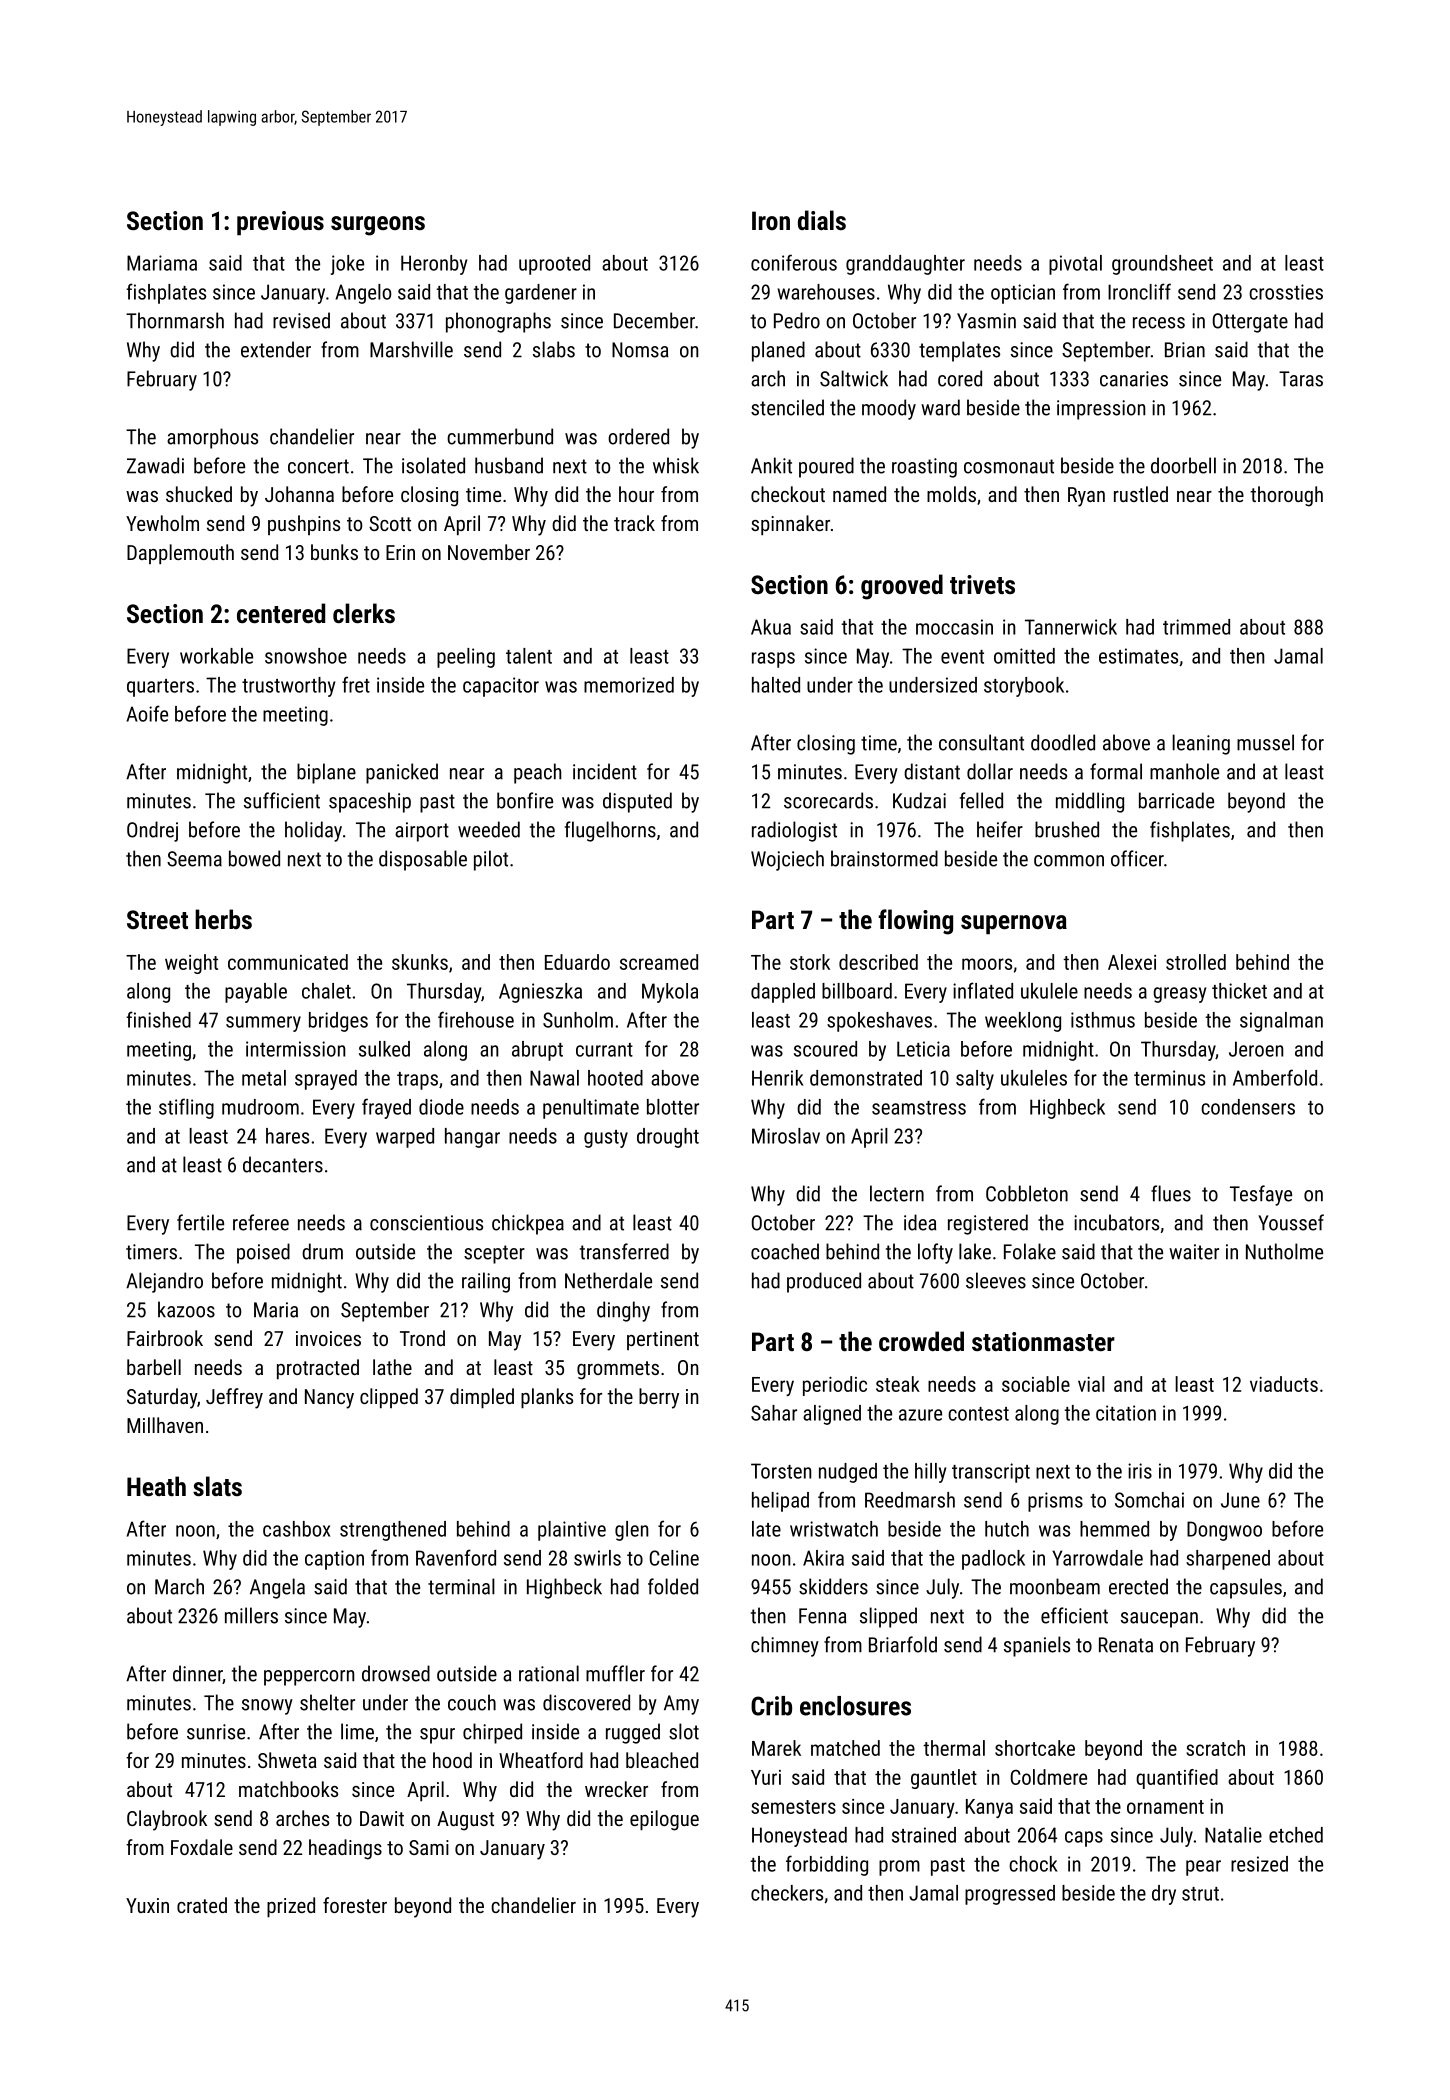 Image resolution: width=1450 pixels, height=2100 pixels. I want to click on stifling, so click(186, 1108).
